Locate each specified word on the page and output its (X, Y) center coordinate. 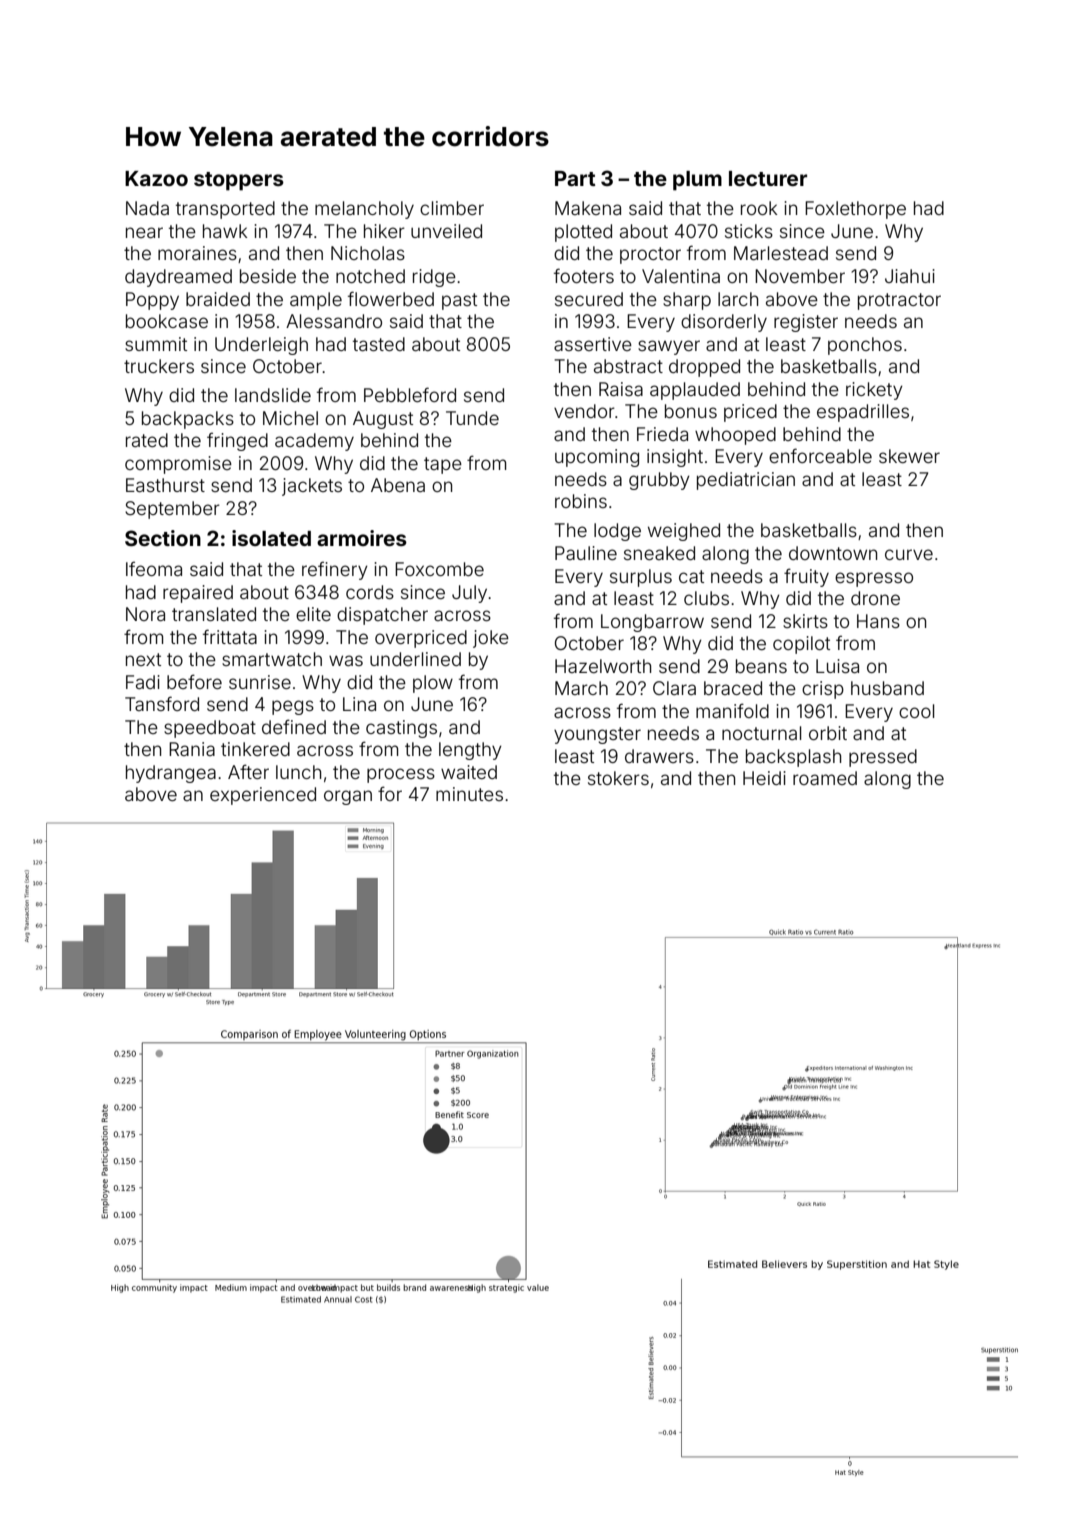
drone (875, 598)
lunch (298, 772)
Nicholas (368, 253)
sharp (687, 301)
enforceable (820, 455)
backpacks (188, 420)
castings (401, 729)
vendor (584, 411)
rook (759, 208)
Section (163, 538)
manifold (732, 710)
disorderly (724, 323)
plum (697, 181)
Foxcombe (439, 569)
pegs (293, 707)
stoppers (239, 181)
